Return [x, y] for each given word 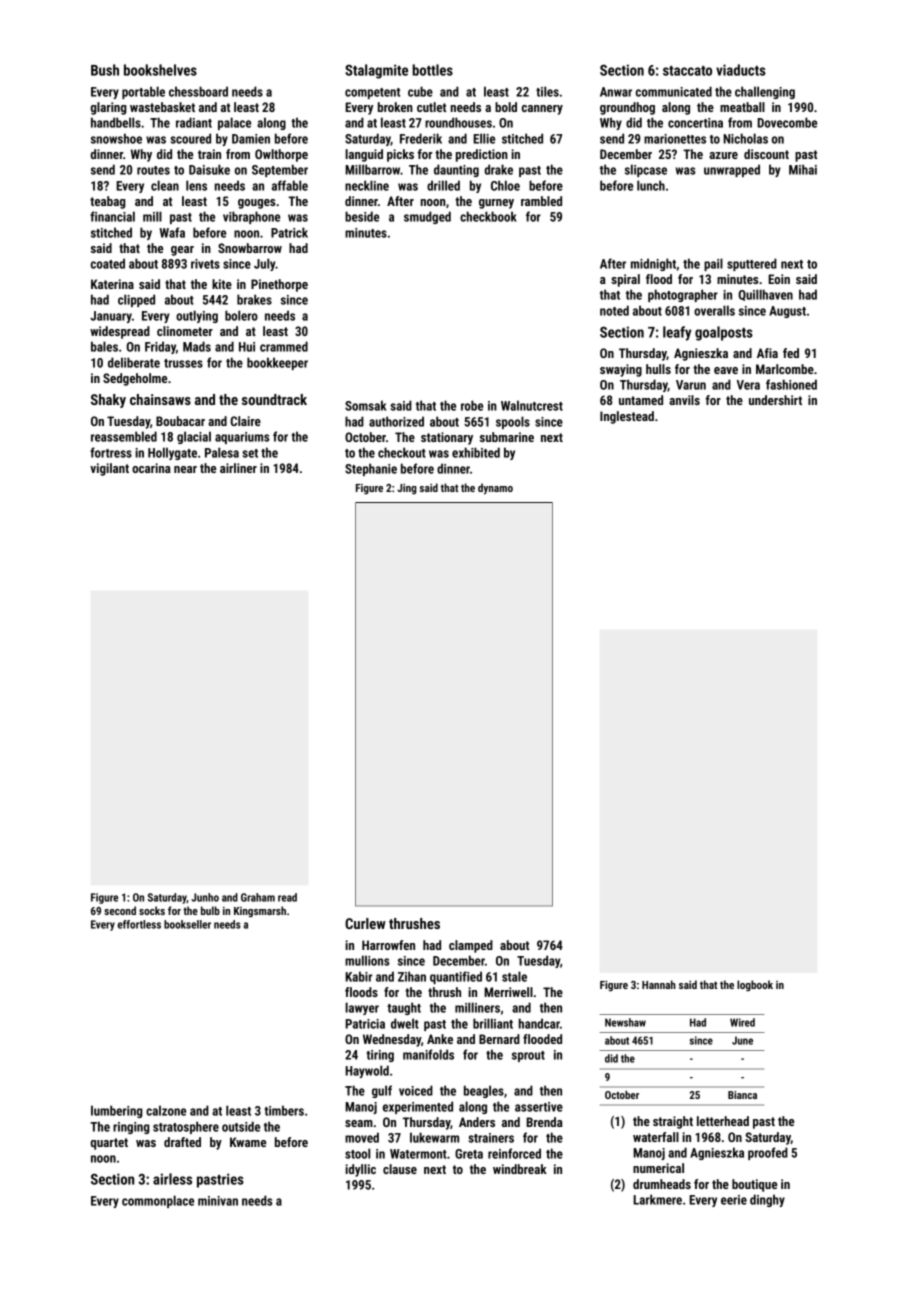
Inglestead [627, 417]
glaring [109, 108]
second [120, 910]
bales [104, 346]
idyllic [360, 1170]
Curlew [365, 923]
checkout [402, 452]
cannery [542, 110]
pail [713, 264]
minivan [218, 1201]
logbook [755, 985]
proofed [768, 1153]
